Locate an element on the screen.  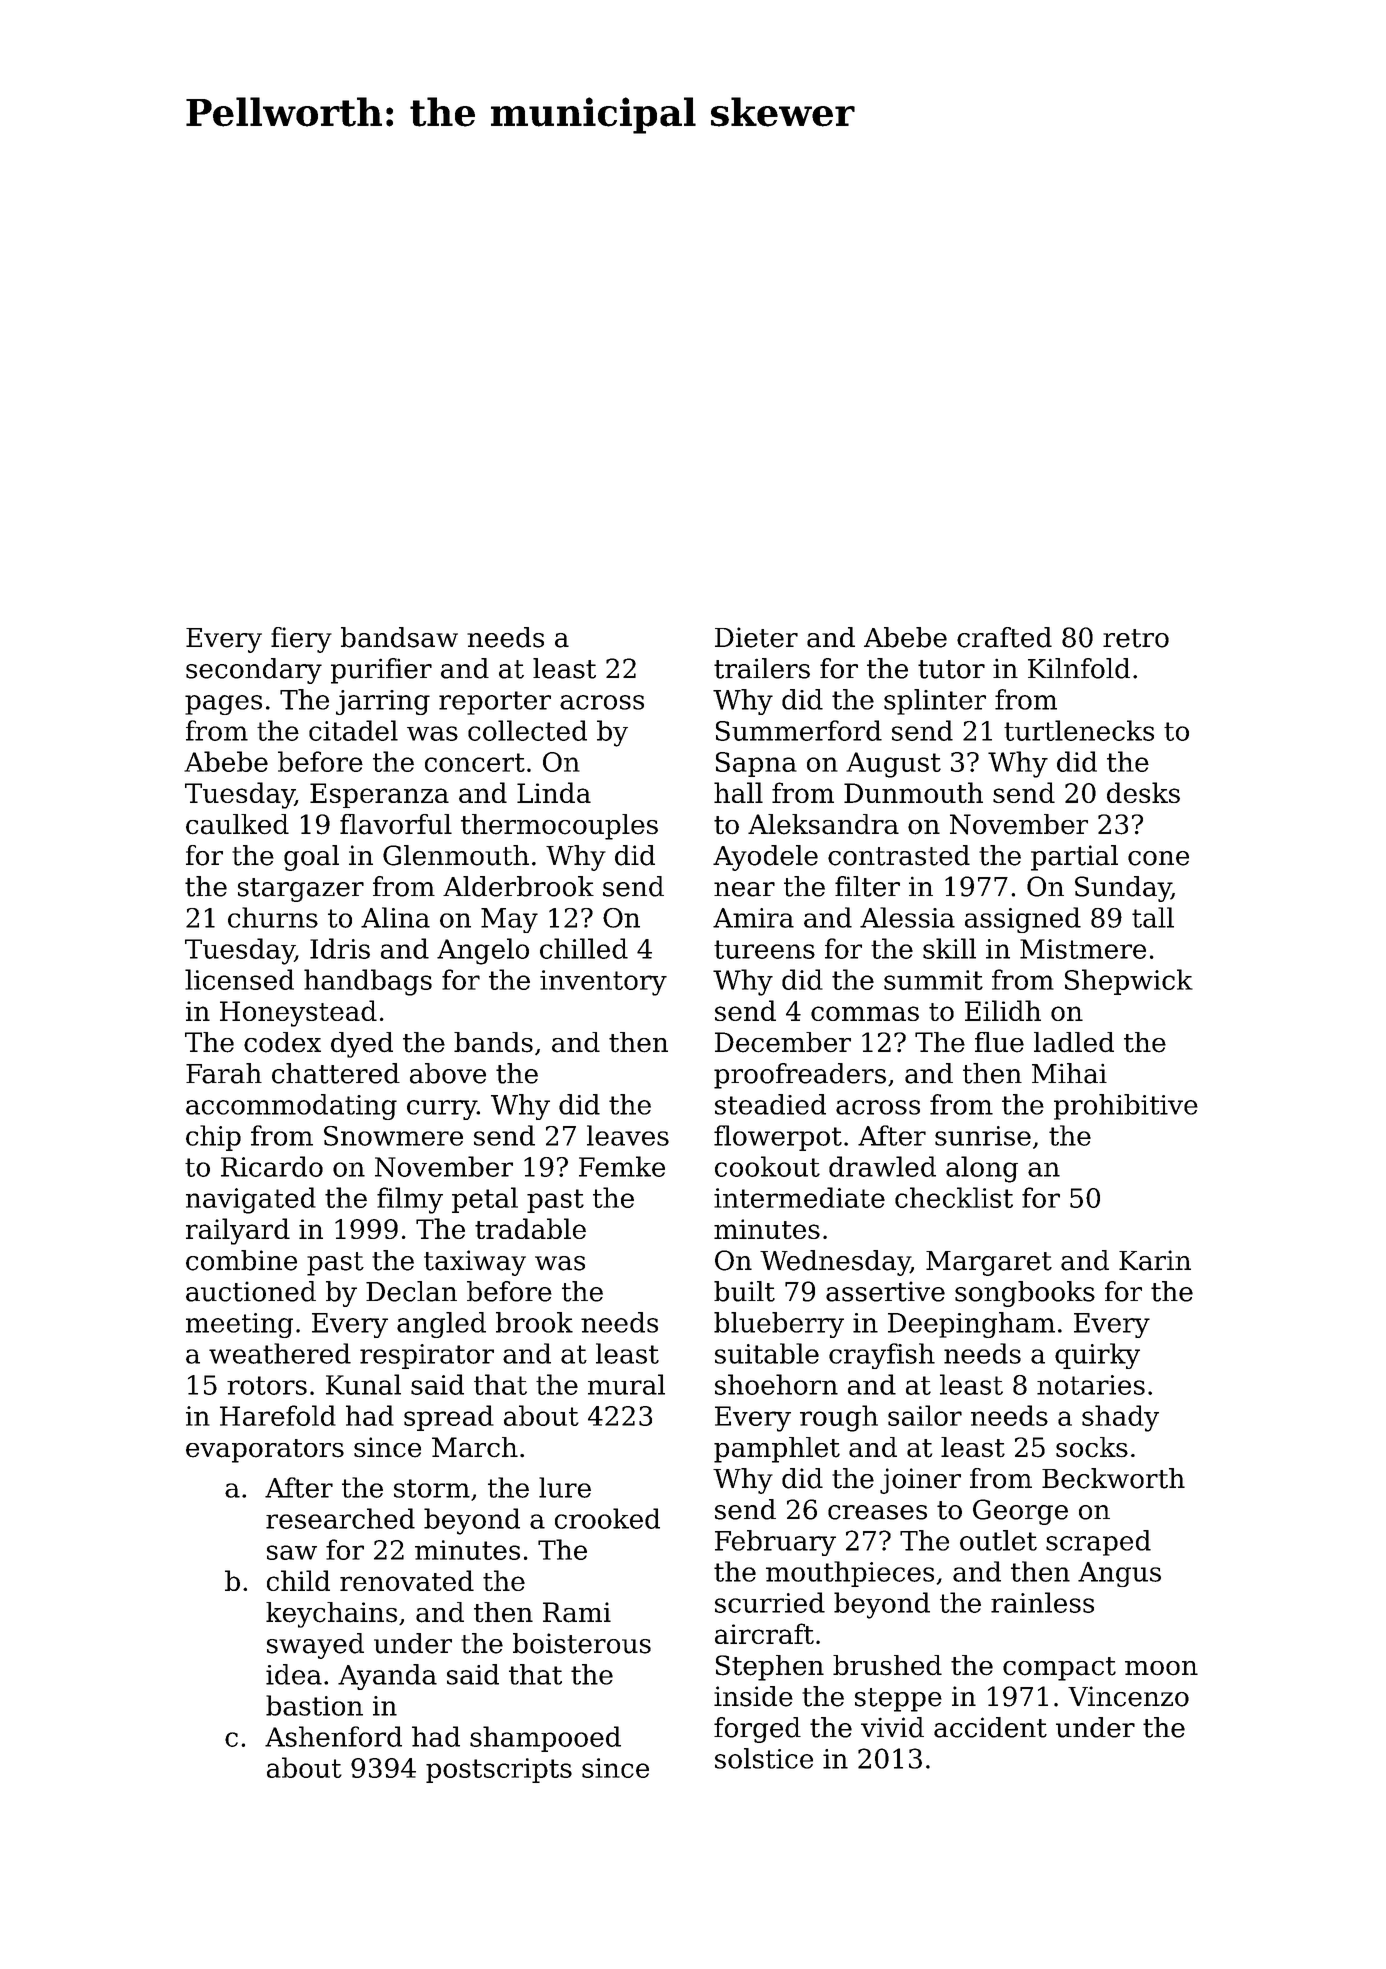
Dieter is located at coordinates (756, 637).
